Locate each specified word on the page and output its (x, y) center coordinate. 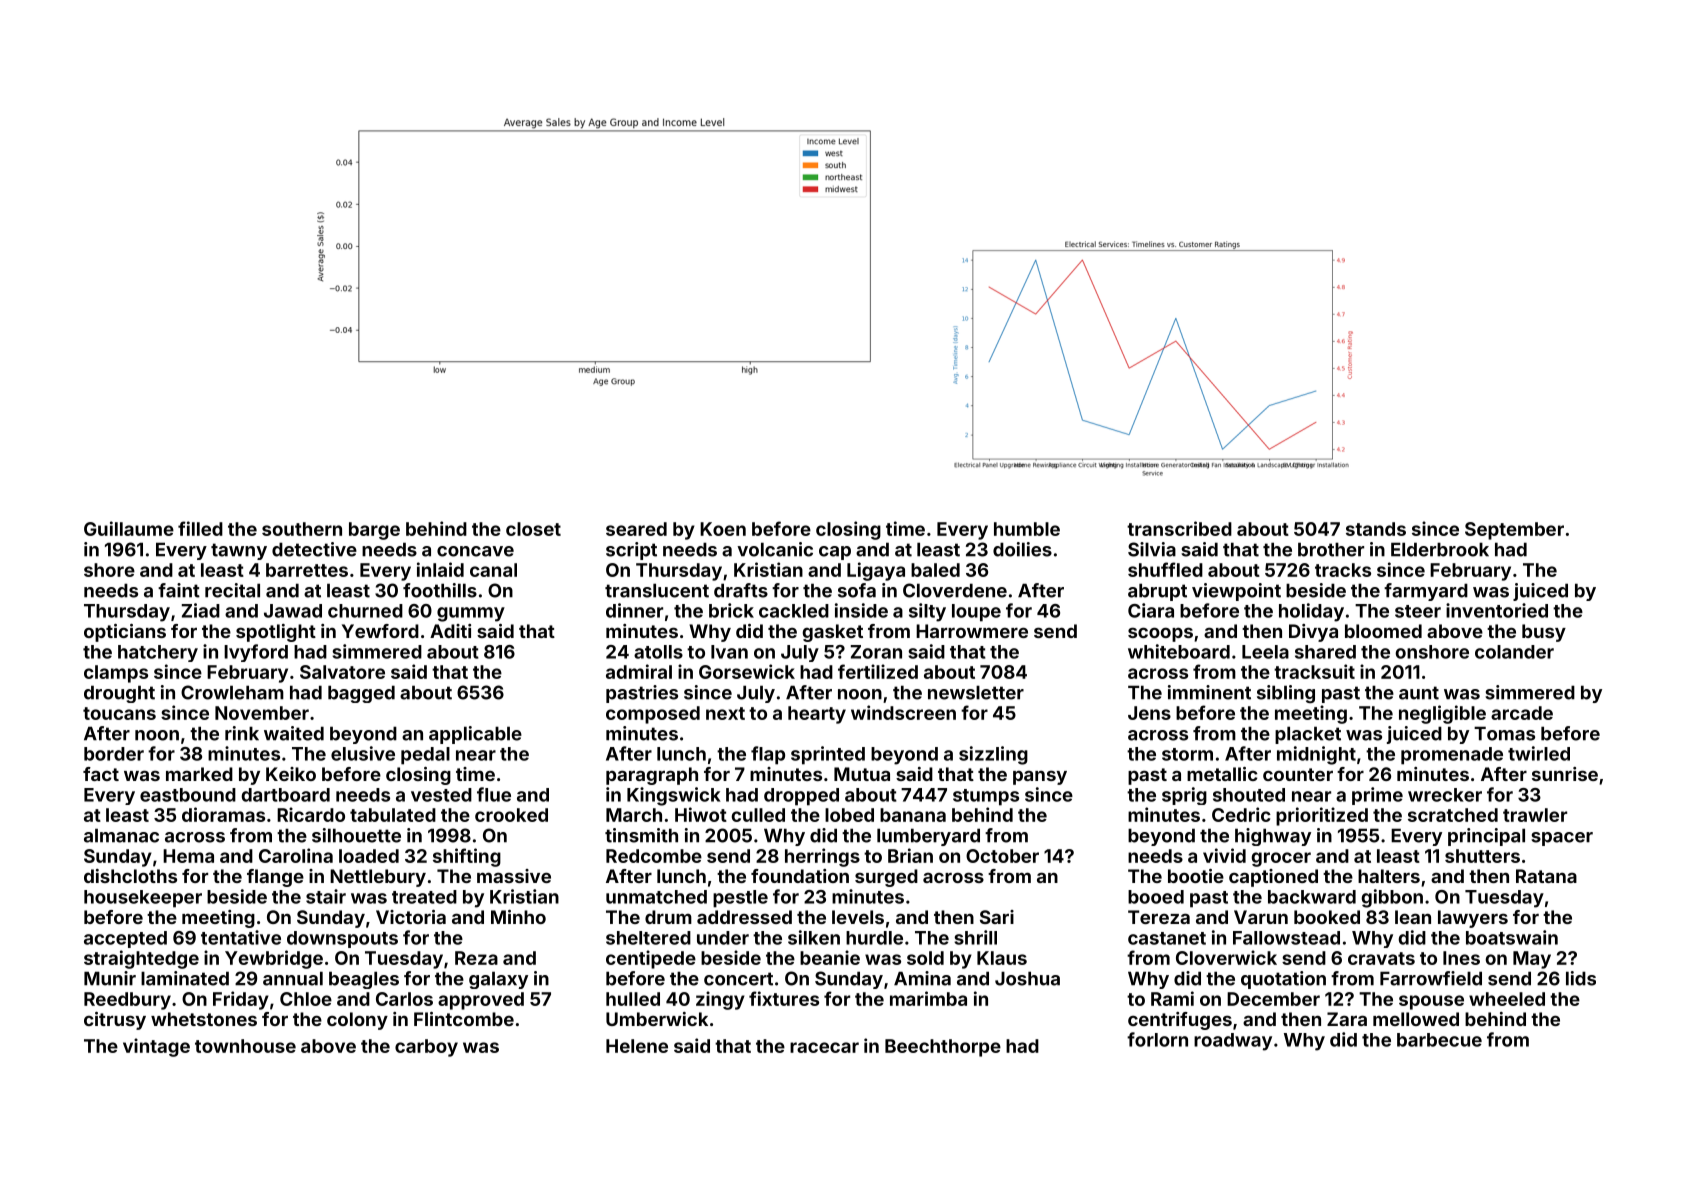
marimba (928, 998)
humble (1027, 529)
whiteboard (1179, 651)
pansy (1040, 777)
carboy (426, 1048)
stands (1376, 529)
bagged (361, 694)
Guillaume (129, 528)
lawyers (1473, 919)
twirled (1539, 753)
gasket (832, 633)
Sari (997, 917)
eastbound (188, 795)
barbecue (1439, 1040)
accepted (125, 939)
